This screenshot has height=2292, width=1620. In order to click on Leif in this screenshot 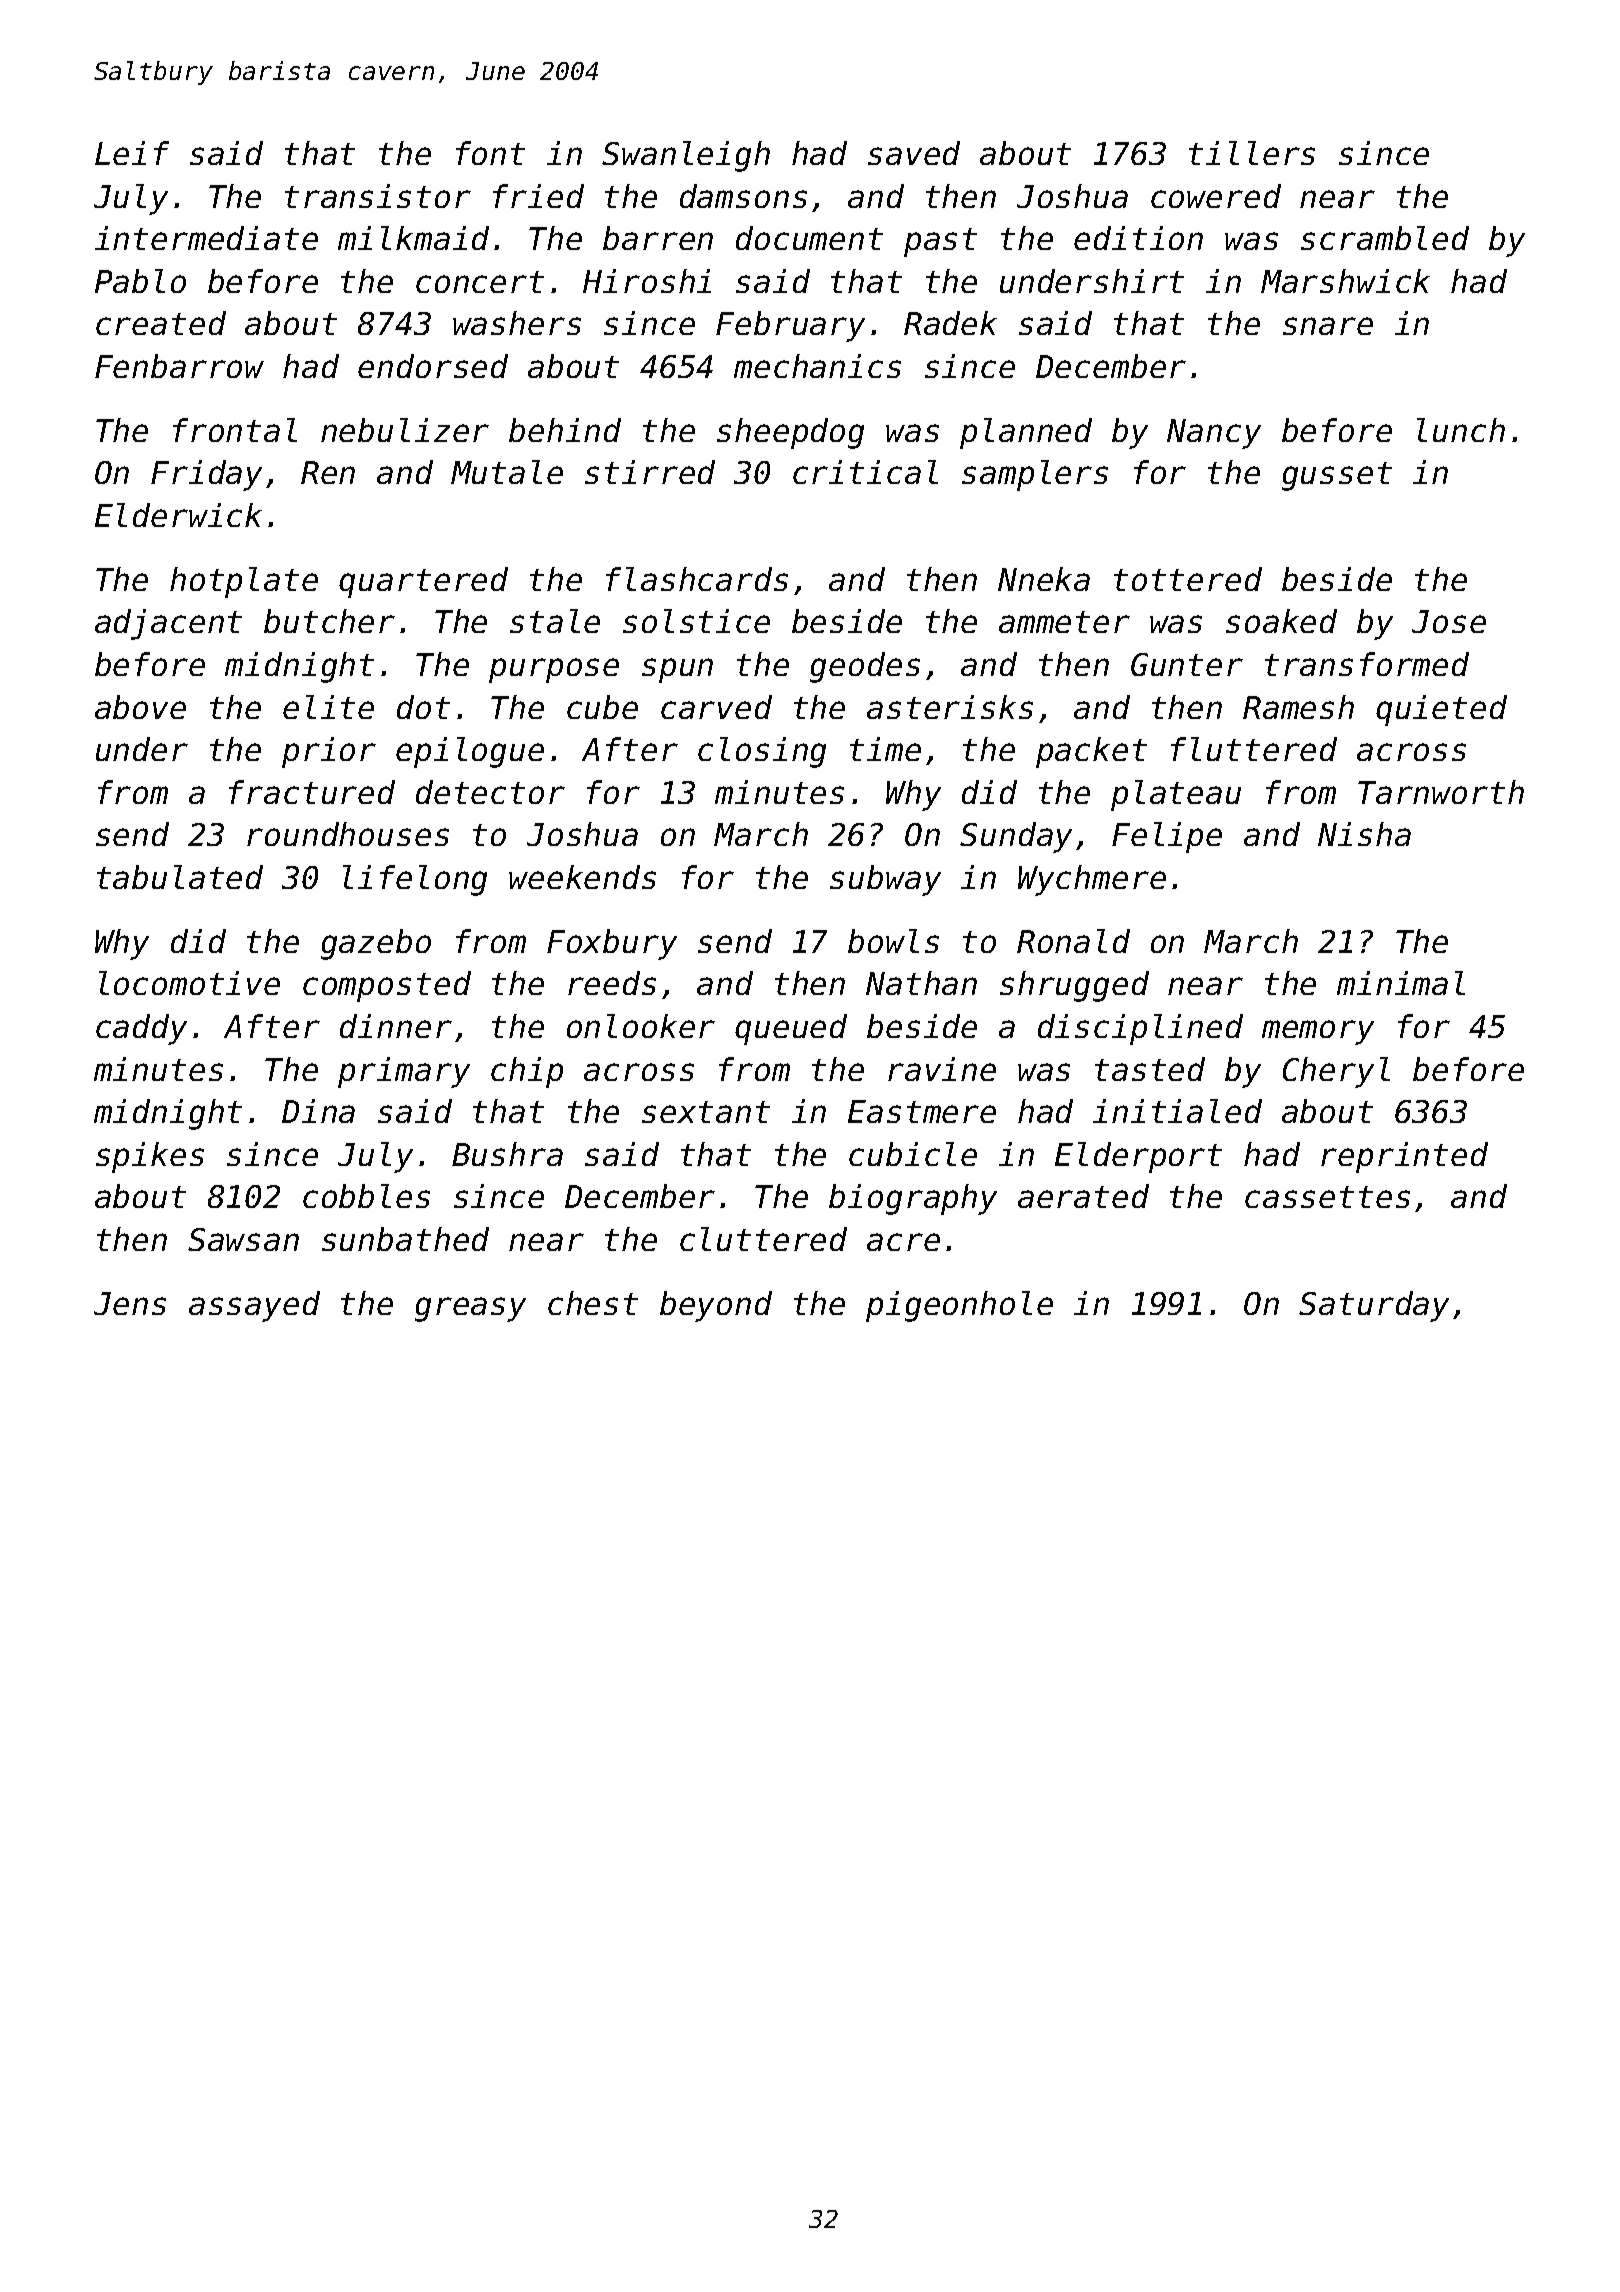, I will do `click(132, 153)`.
